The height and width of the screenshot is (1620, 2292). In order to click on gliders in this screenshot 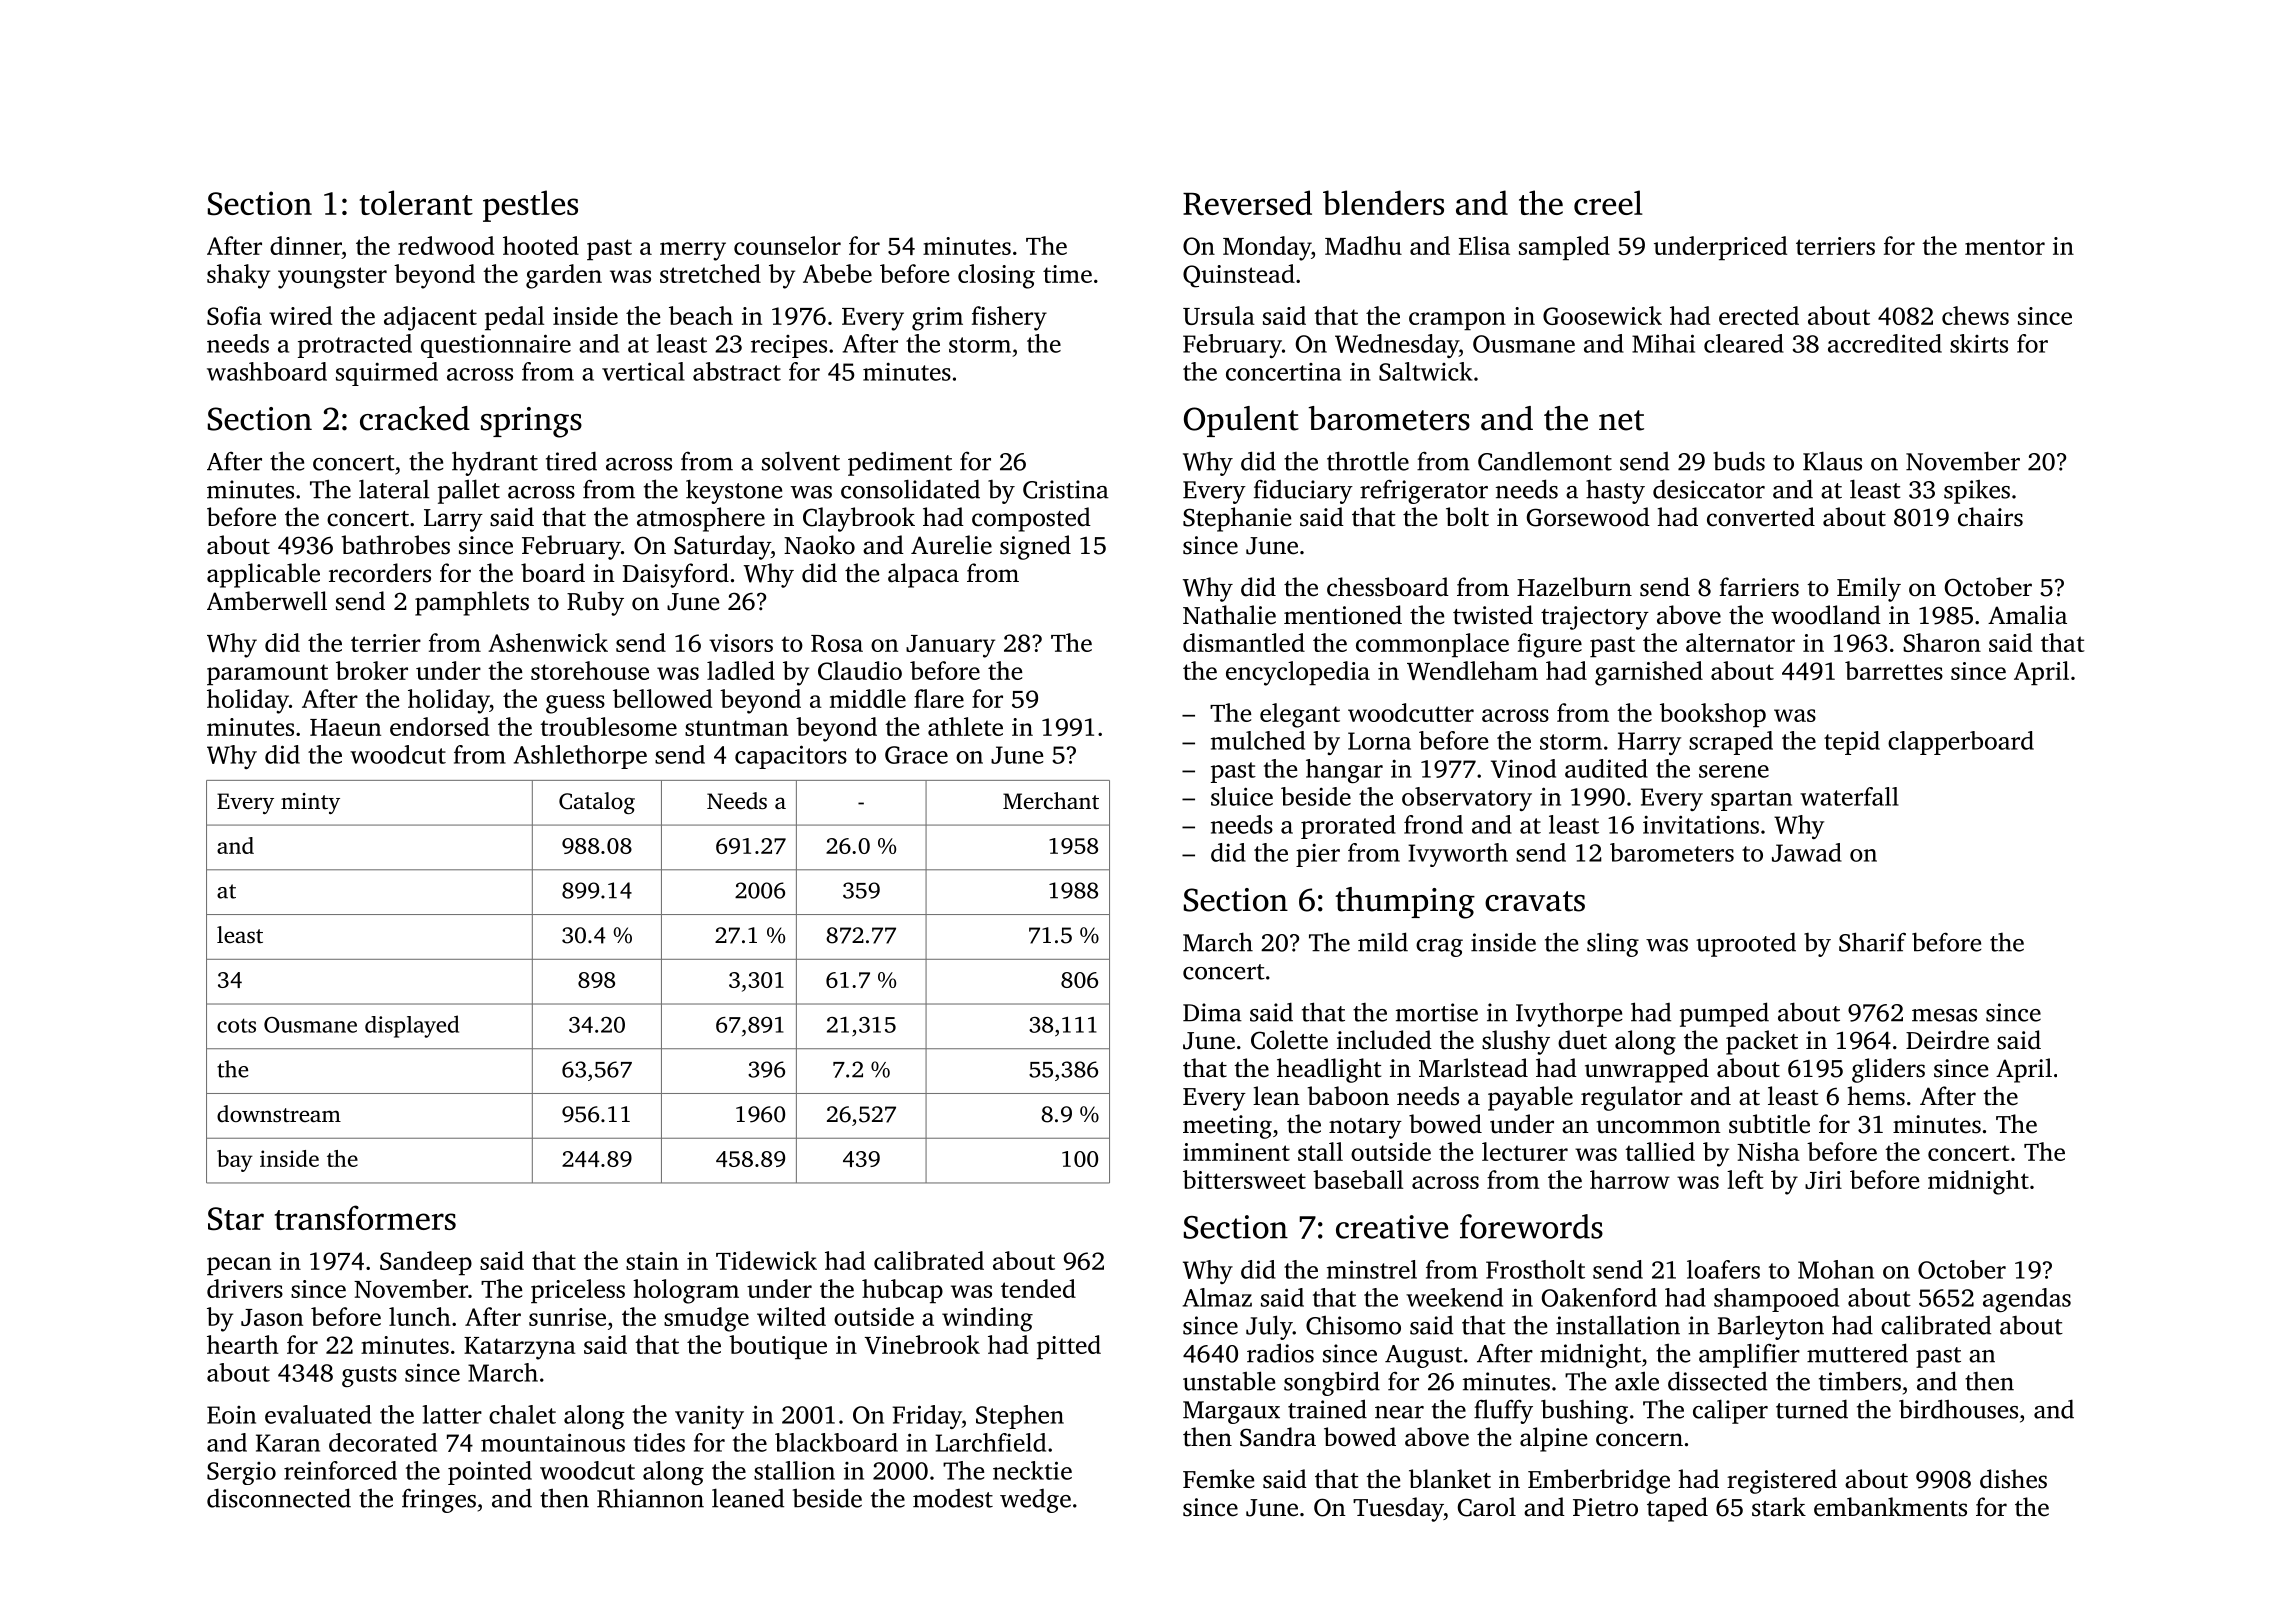, I will do `click(1888, 1070)`.
